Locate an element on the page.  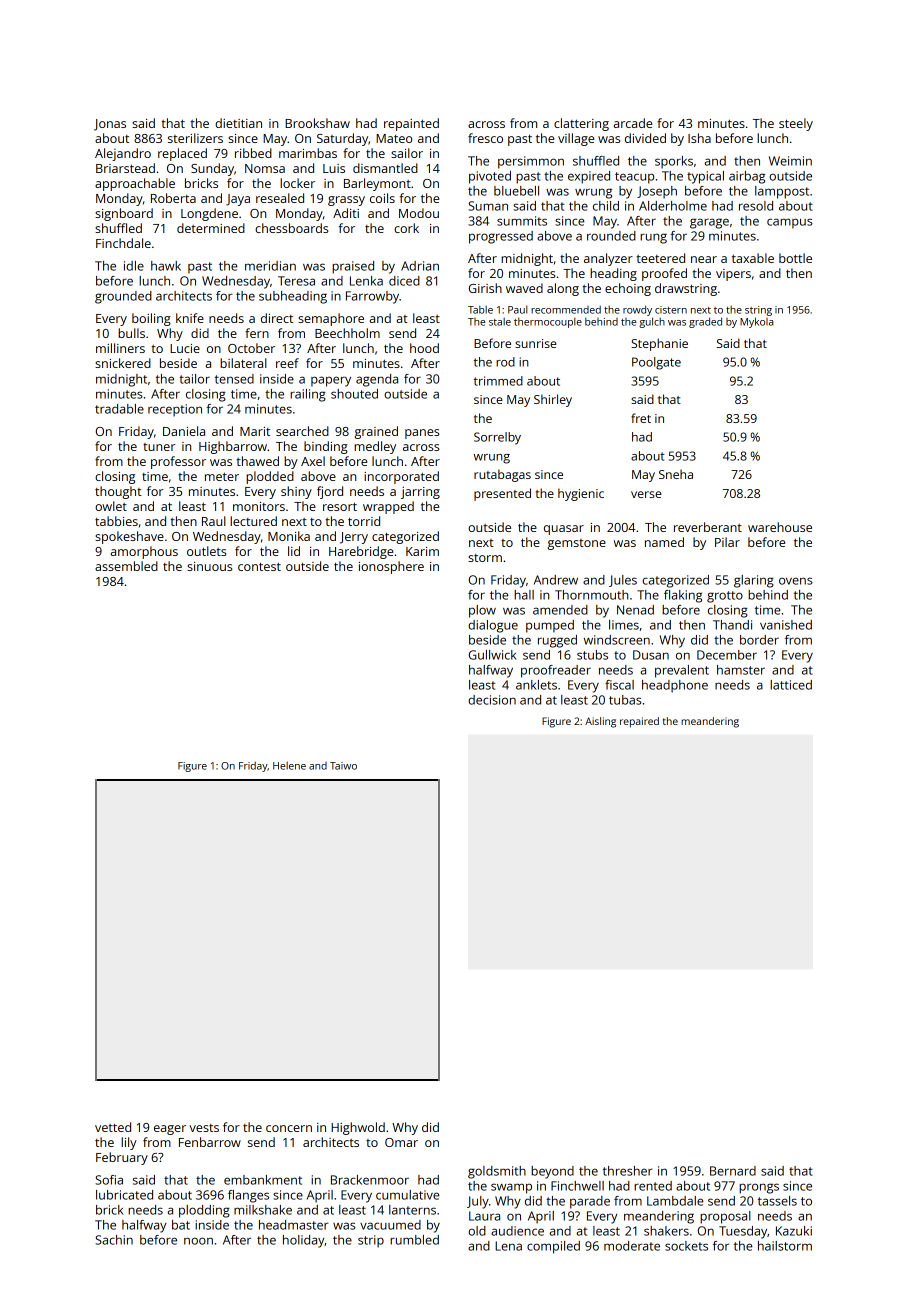
milliners is located at coordinates (120, 348).
